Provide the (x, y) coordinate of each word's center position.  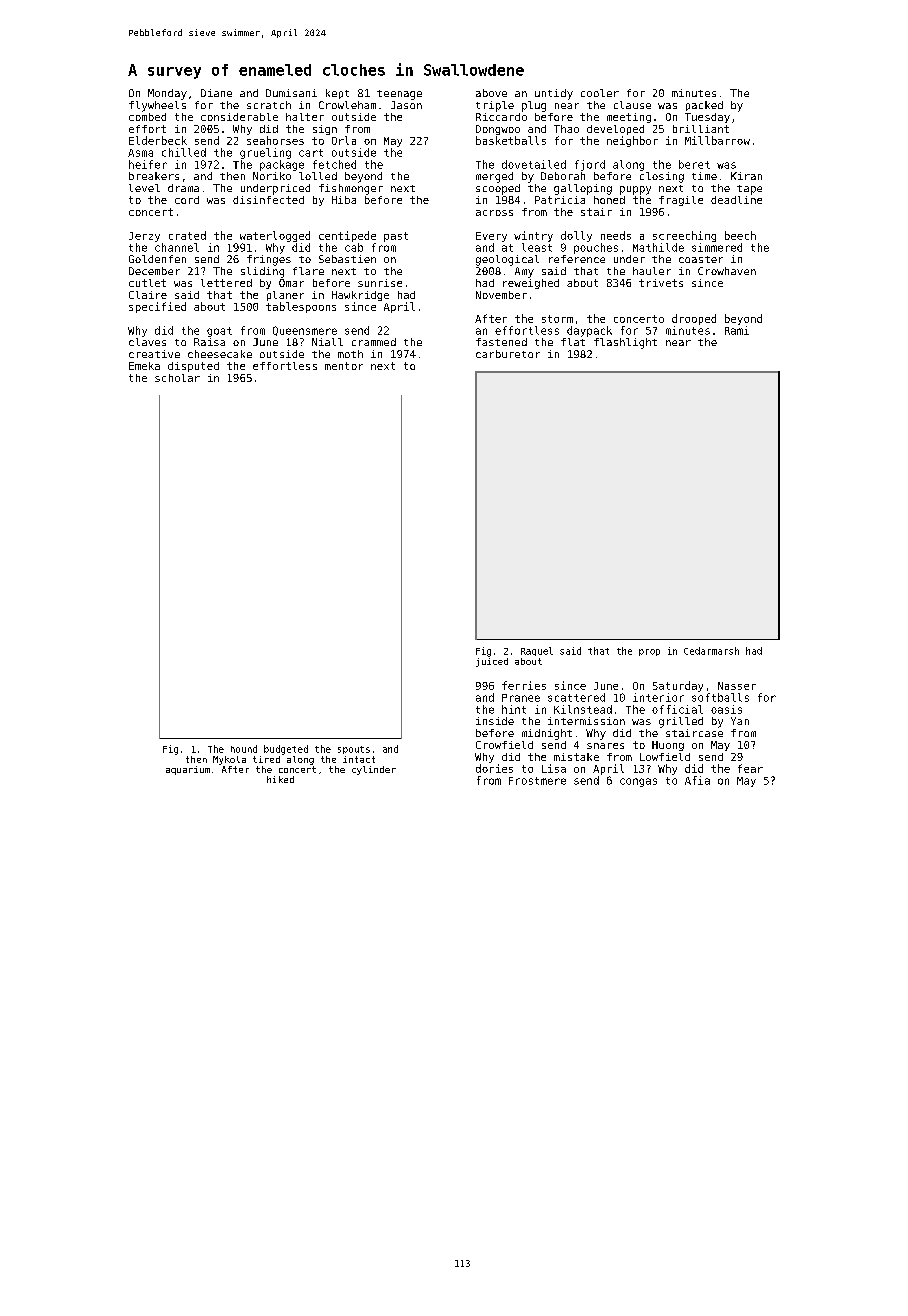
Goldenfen (157, 259)
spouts (354, 750)
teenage (399, 95)
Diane (216, 93)
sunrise (380, 283)
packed (704, 106)
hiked (280, 779)
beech (740, 235)
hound (244, 749)
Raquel (537, 651)
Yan (740, 721)
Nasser (737, 686)
